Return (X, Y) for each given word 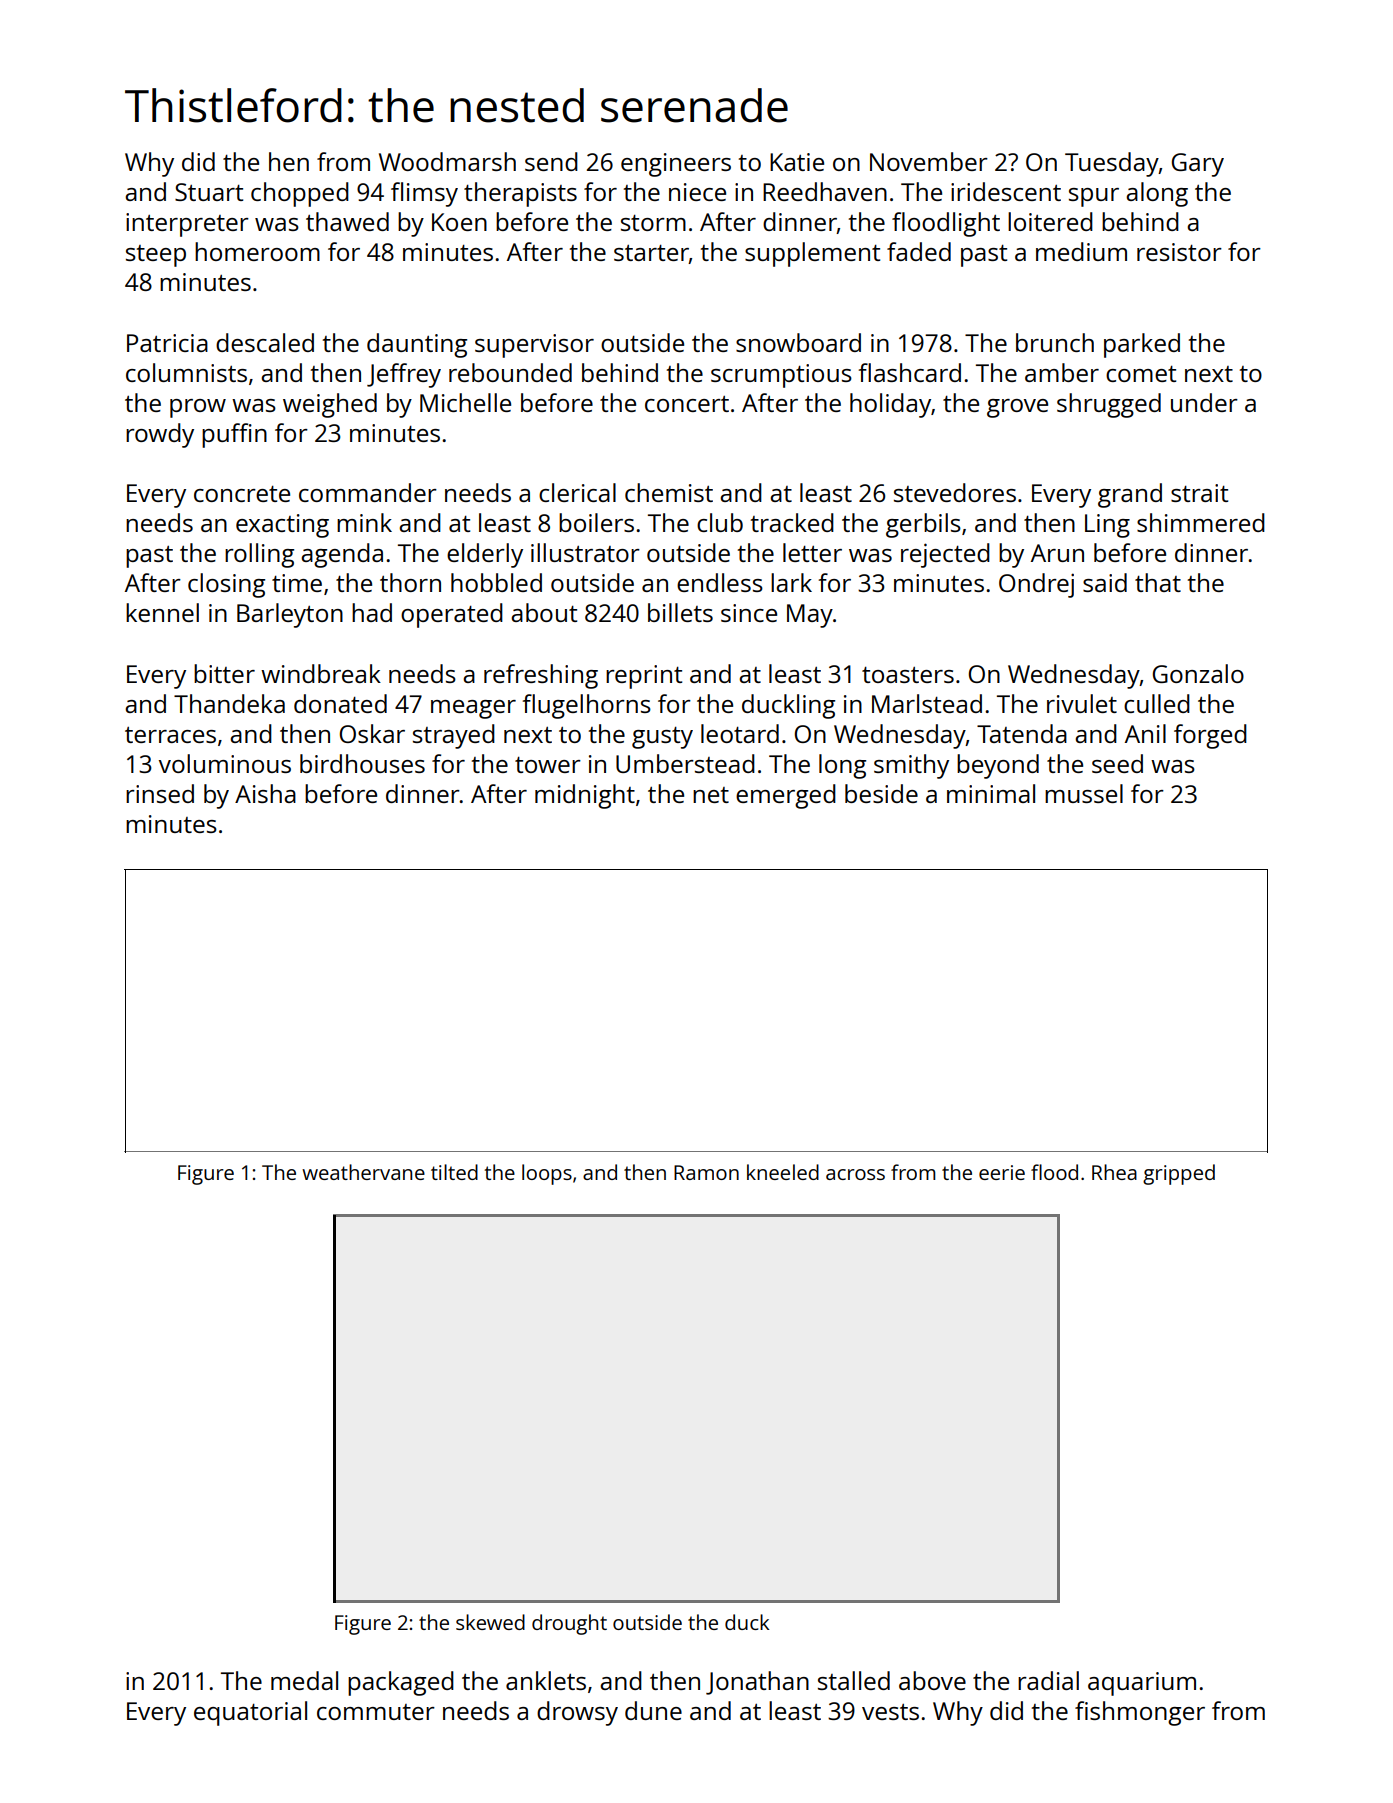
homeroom (257, 251)
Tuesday (1112, 164)
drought (569, 1624)
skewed (490, 1622)
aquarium (1142, 1684)
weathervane (363, 1172)
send (551, 161)
